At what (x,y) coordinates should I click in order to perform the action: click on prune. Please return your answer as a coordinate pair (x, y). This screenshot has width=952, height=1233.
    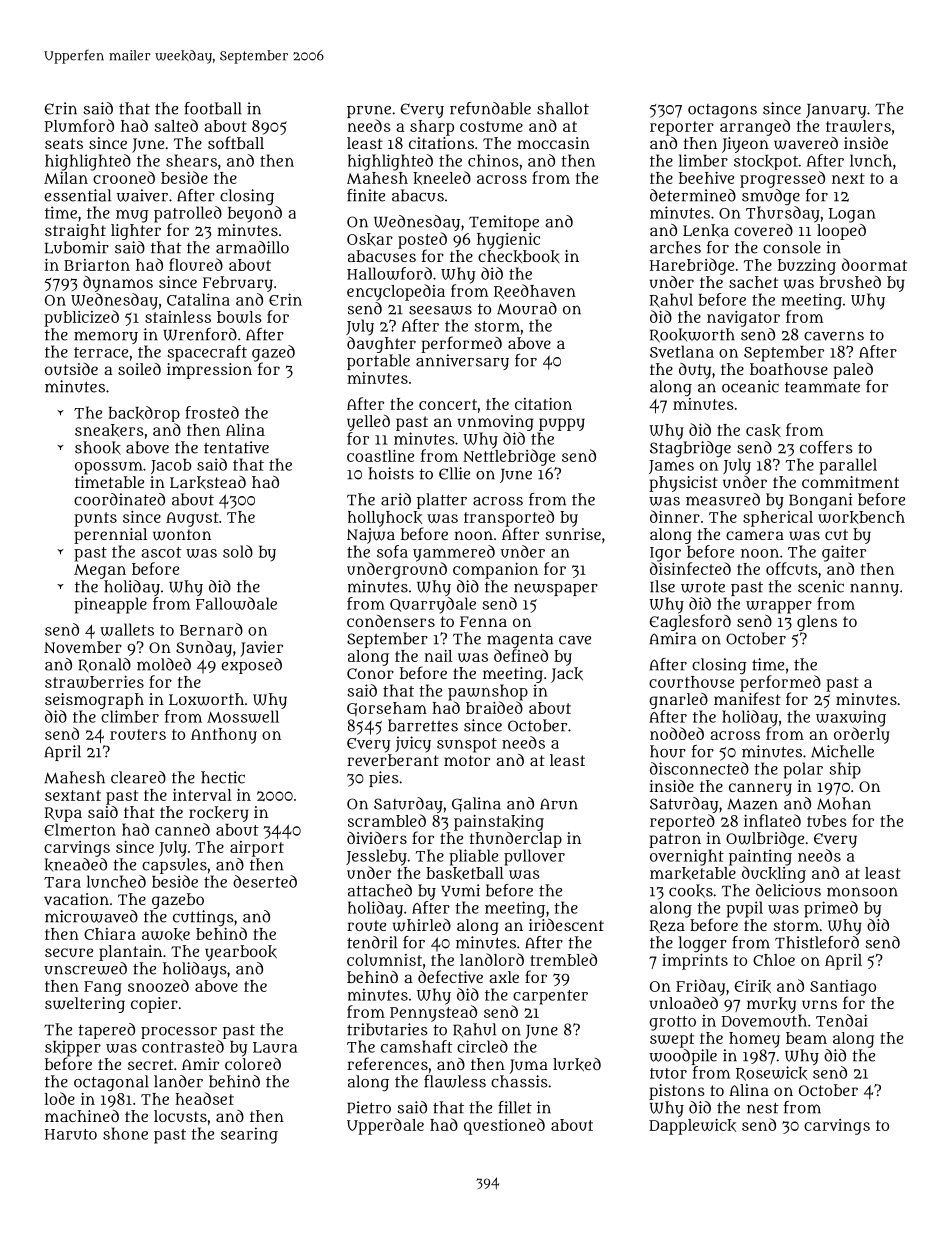
    Looking at the image, I should click on (369, 111).
